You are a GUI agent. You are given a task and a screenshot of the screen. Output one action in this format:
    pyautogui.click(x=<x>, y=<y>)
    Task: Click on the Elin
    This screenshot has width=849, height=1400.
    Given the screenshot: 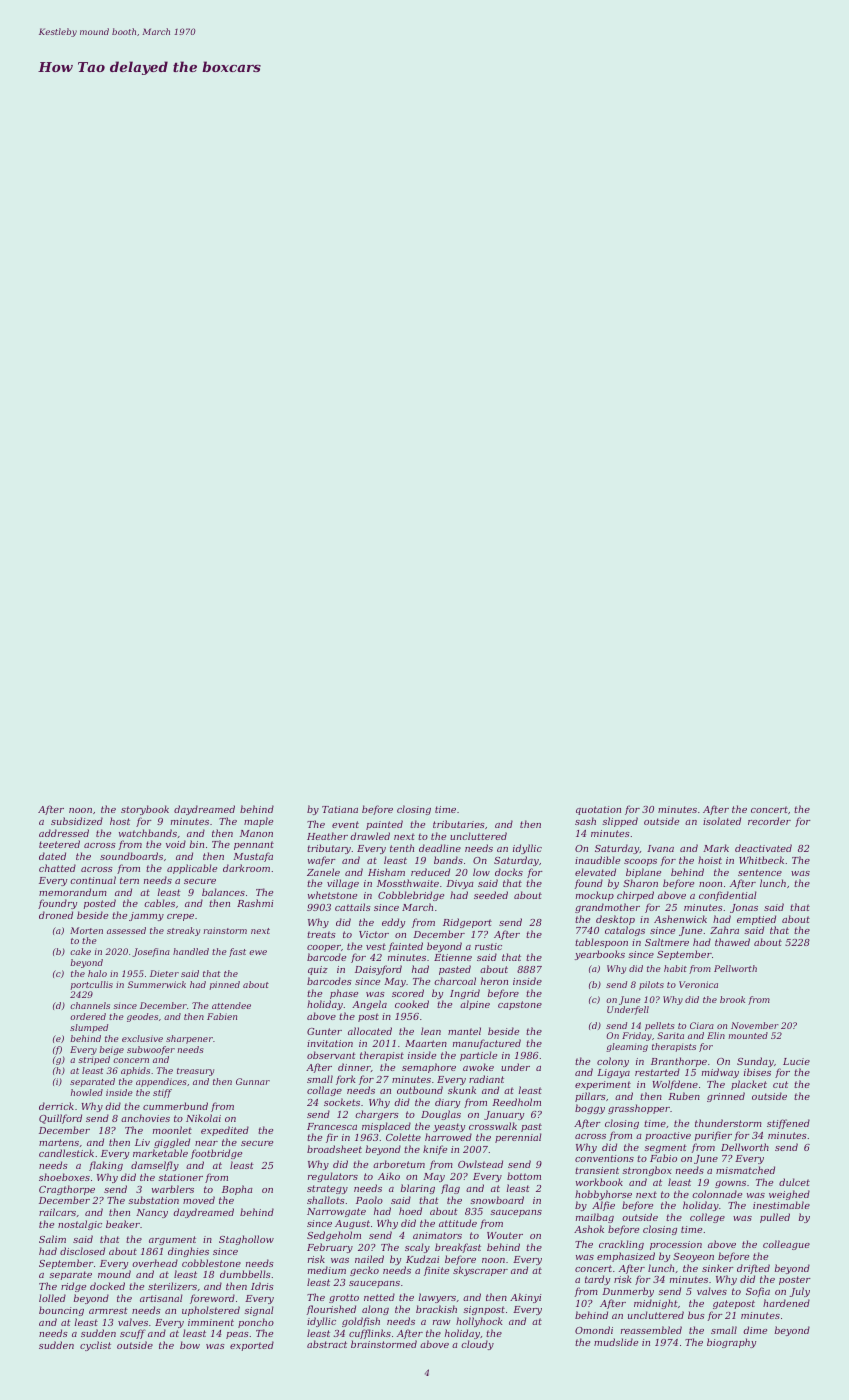 What is the action you would take?
    pyautogui.click(x=716, y=1035)
